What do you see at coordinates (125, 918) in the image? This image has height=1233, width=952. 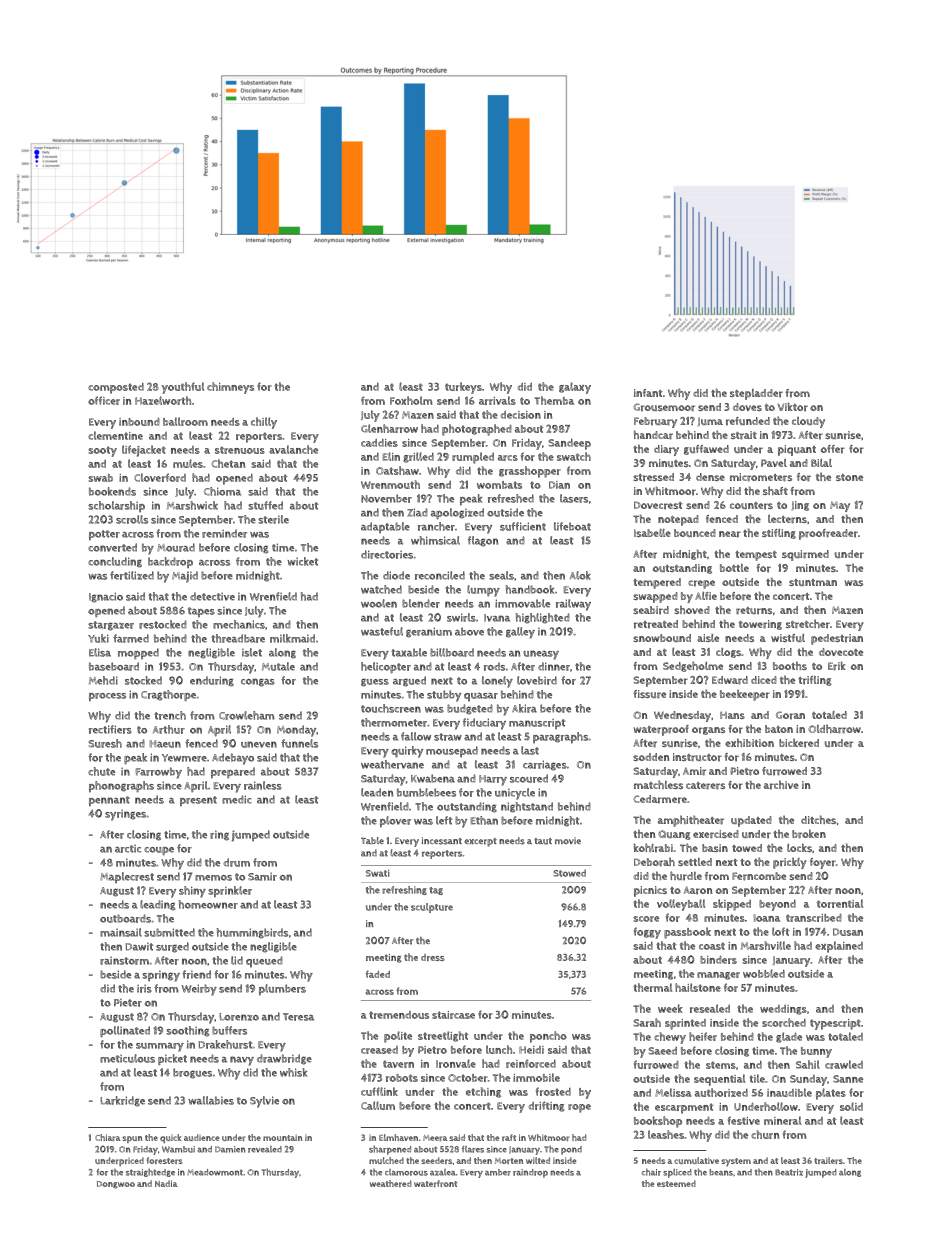 I see `outboards` at bounding box center [125, 918].
